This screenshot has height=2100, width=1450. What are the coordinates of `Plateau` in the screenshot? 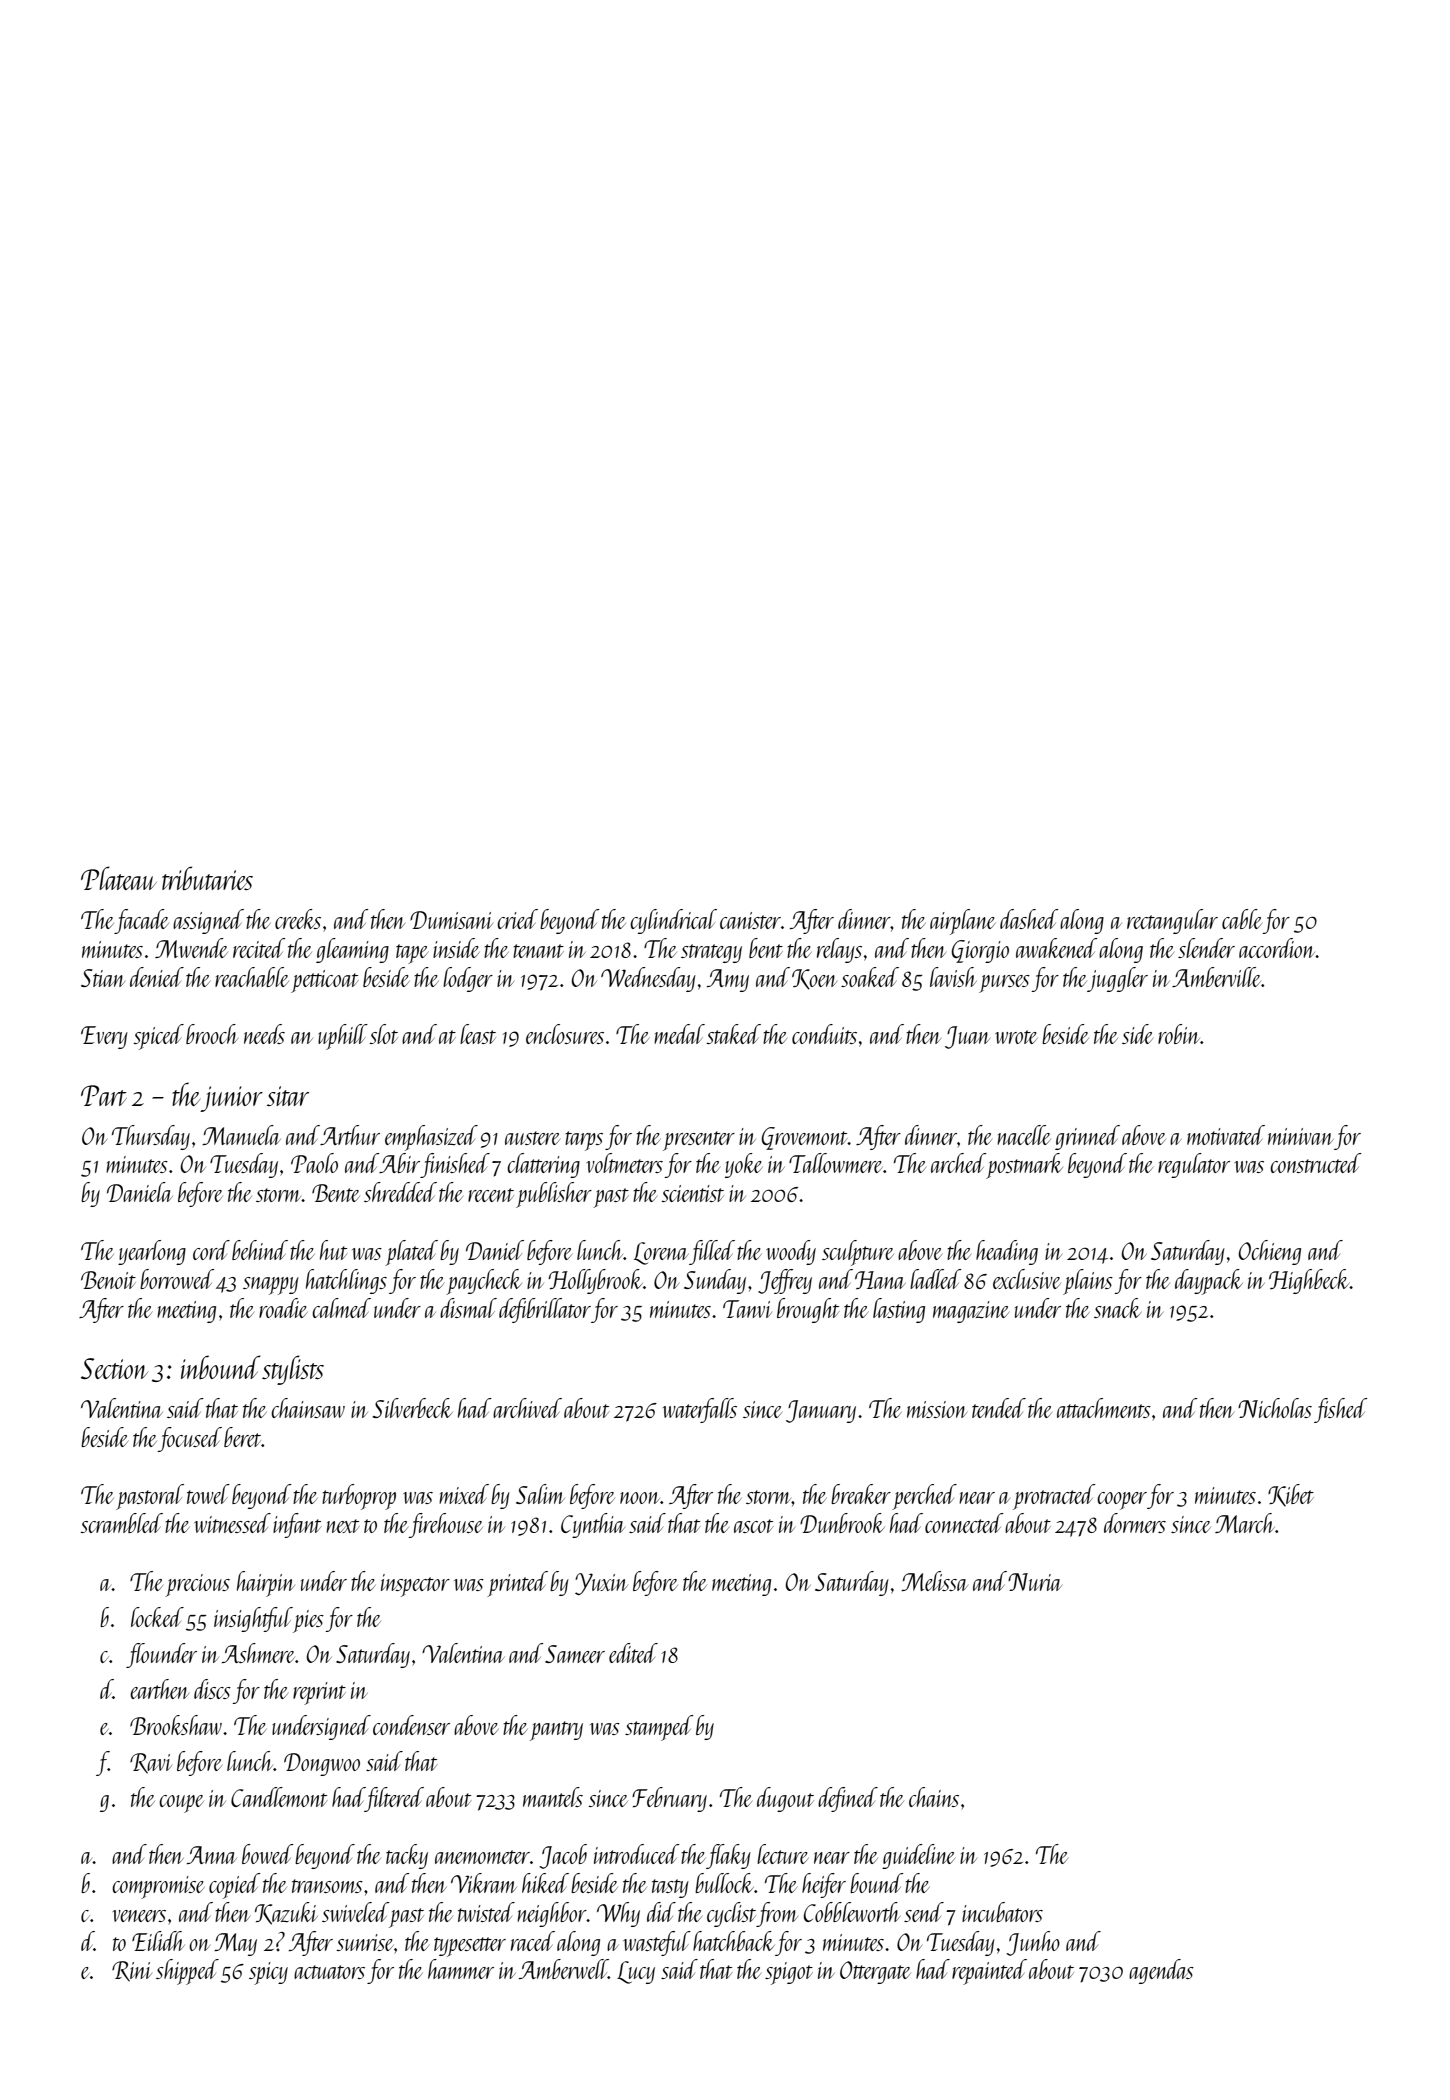 It's located at (119, 878).
